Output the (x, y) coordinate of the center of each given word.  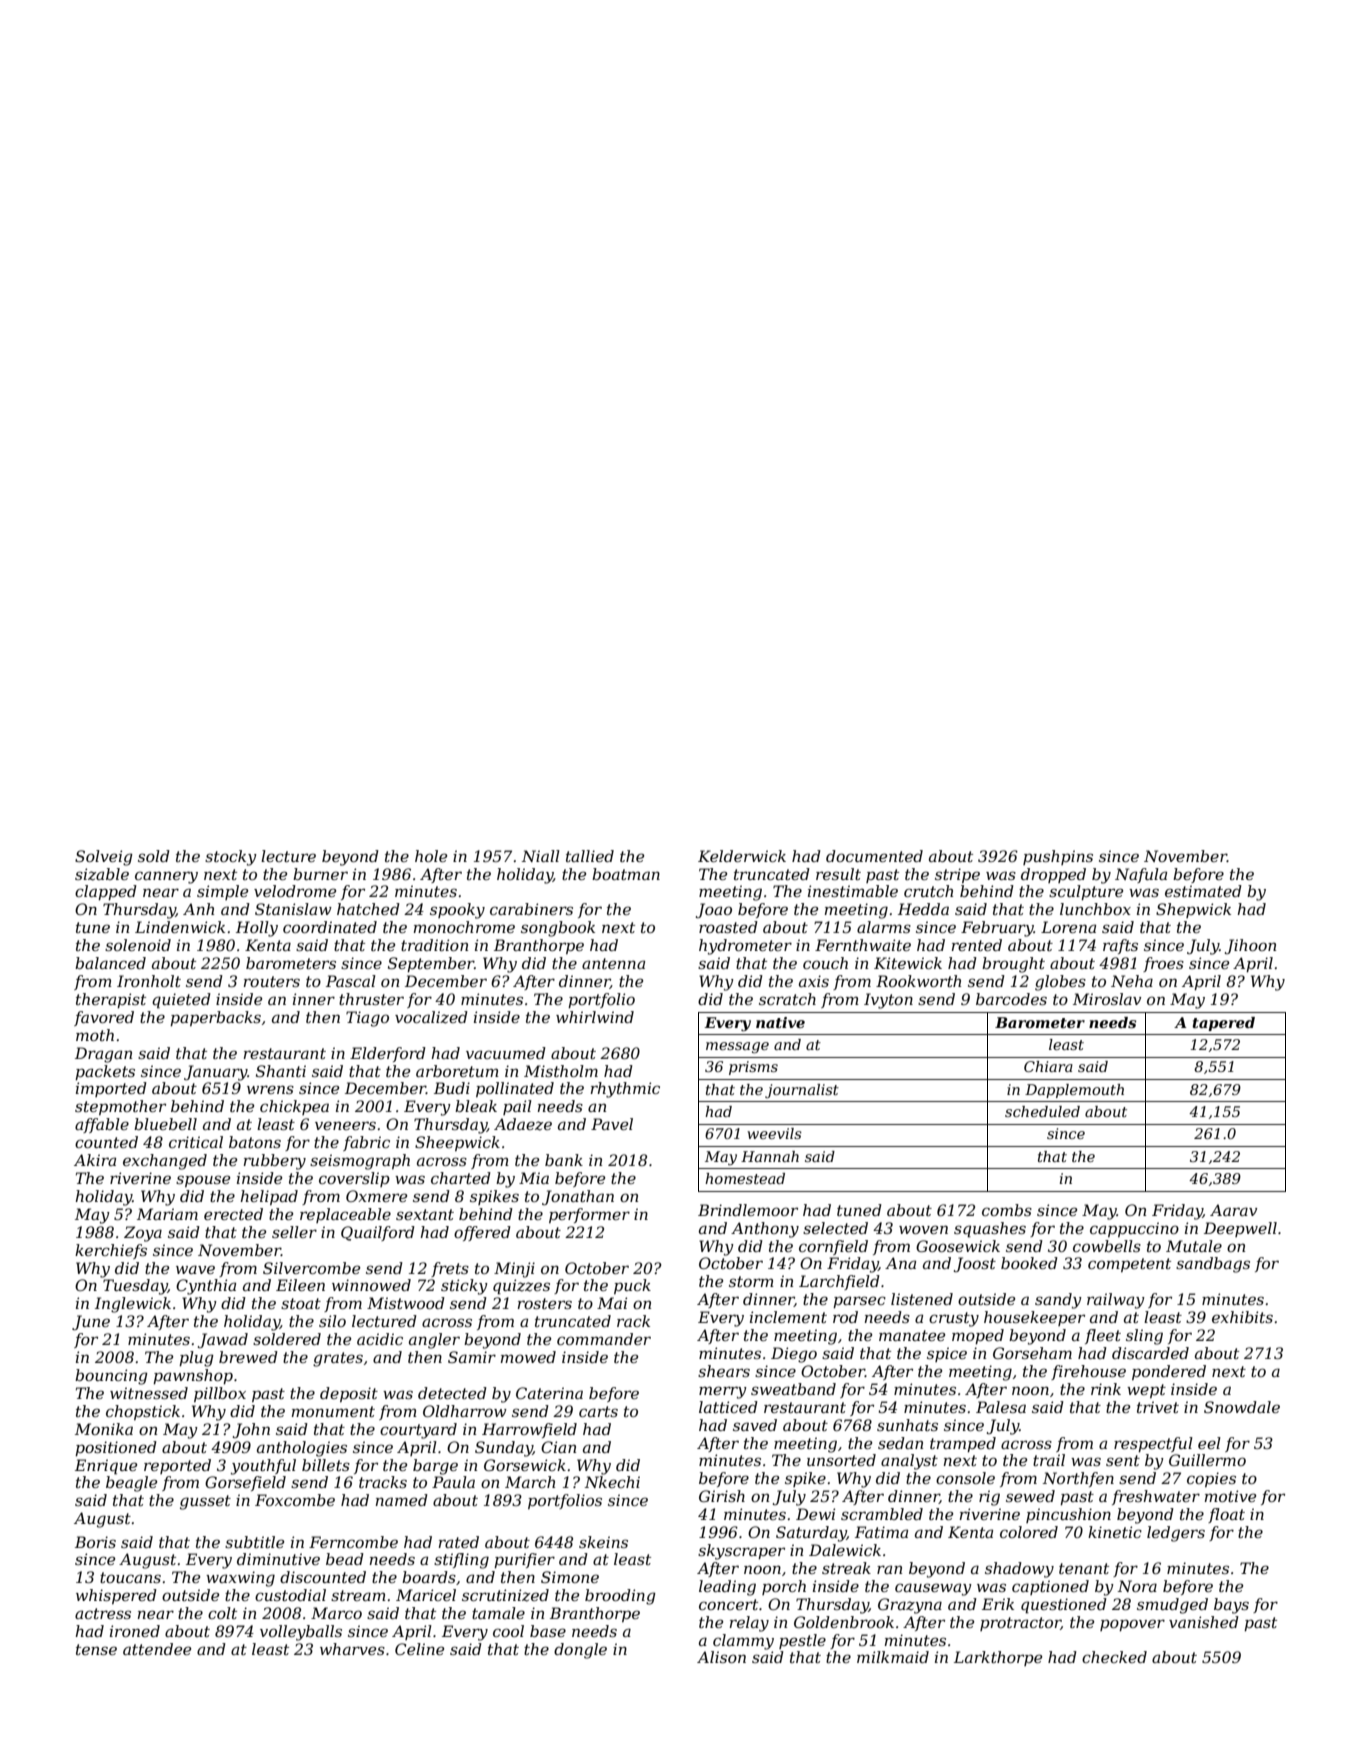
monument (333, 1411)
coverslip (354, 1179)
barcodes (1011, 999)
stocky (231, 858)
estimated (1203, 891)
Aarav (1233, 1210)
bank (564, 1160)
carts (598, 1411)
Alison (721, 1657)
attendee (157, 1649)
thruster (371, 999)
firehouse (1088, 1372)
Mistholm (561, 1071)
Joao (714, 910)
